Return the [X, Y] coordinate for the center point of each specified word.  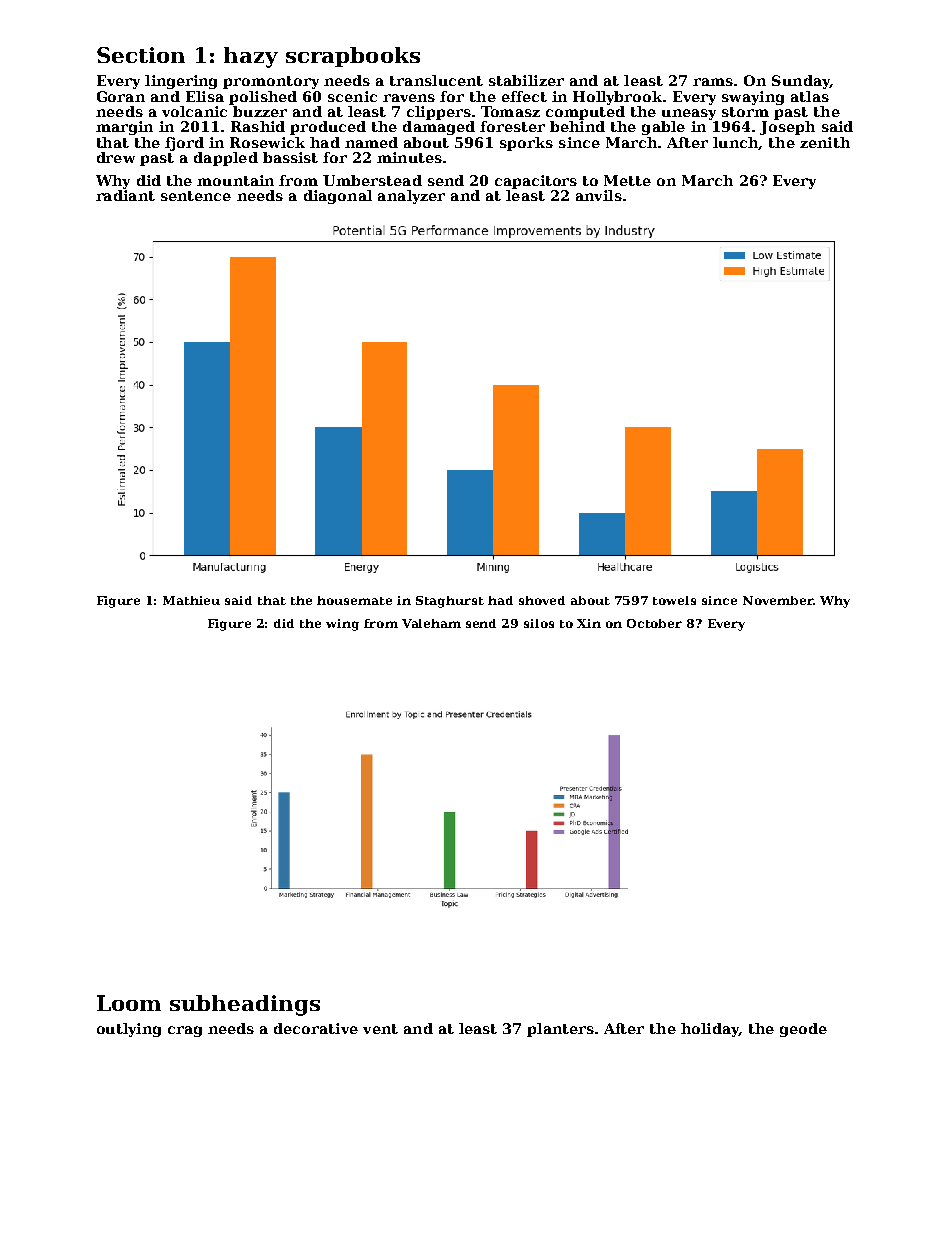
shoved [542, 600]
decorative [316, 1028]
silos [539, 623]
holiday [710, 1030]
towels [674, 600]
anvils [599, 195]
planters [560, 1030]
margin [124, 128]
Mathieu [191, 600]
